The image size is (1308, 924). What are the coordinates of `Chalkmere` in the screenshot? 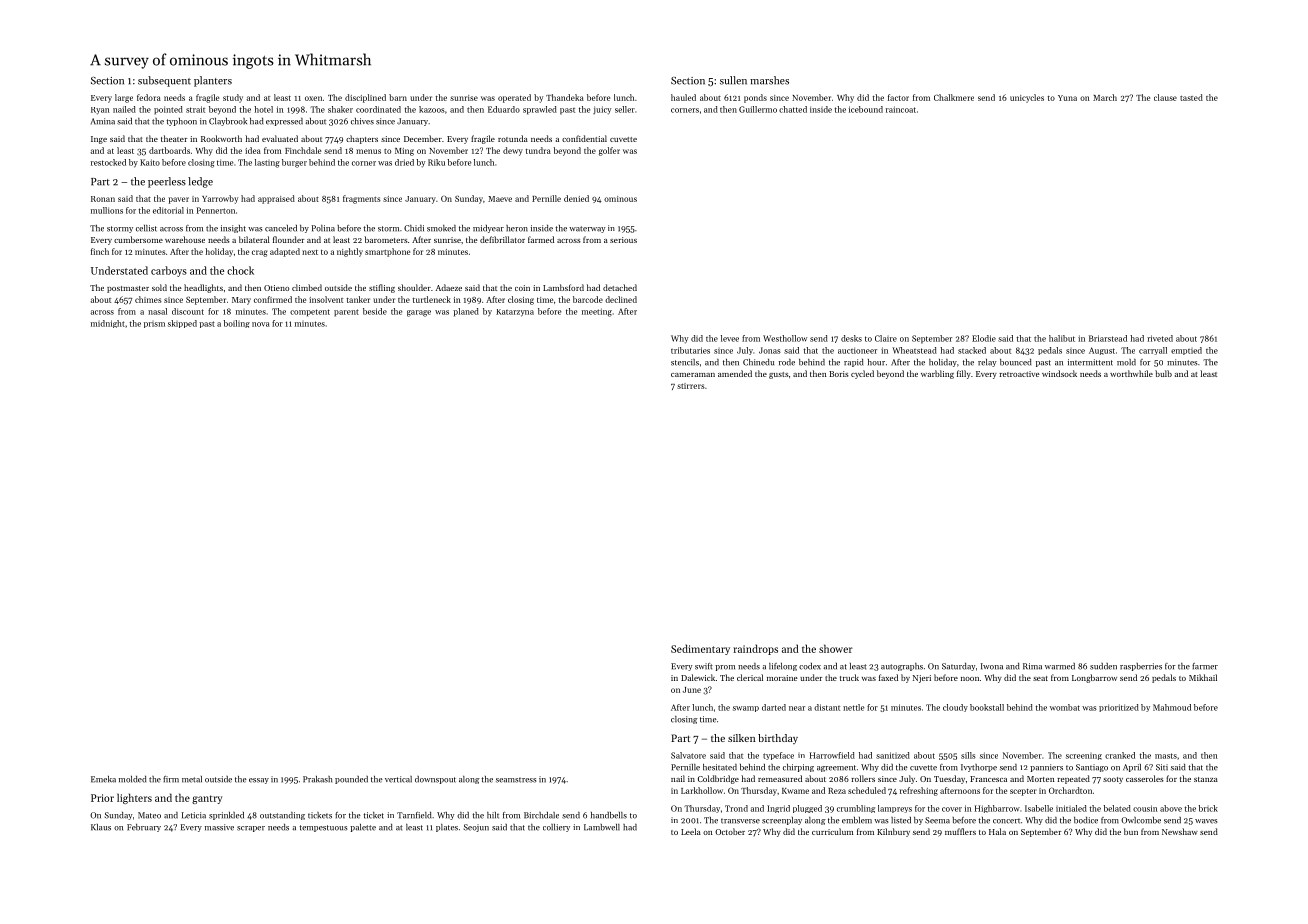 It's located at (954, 97).
